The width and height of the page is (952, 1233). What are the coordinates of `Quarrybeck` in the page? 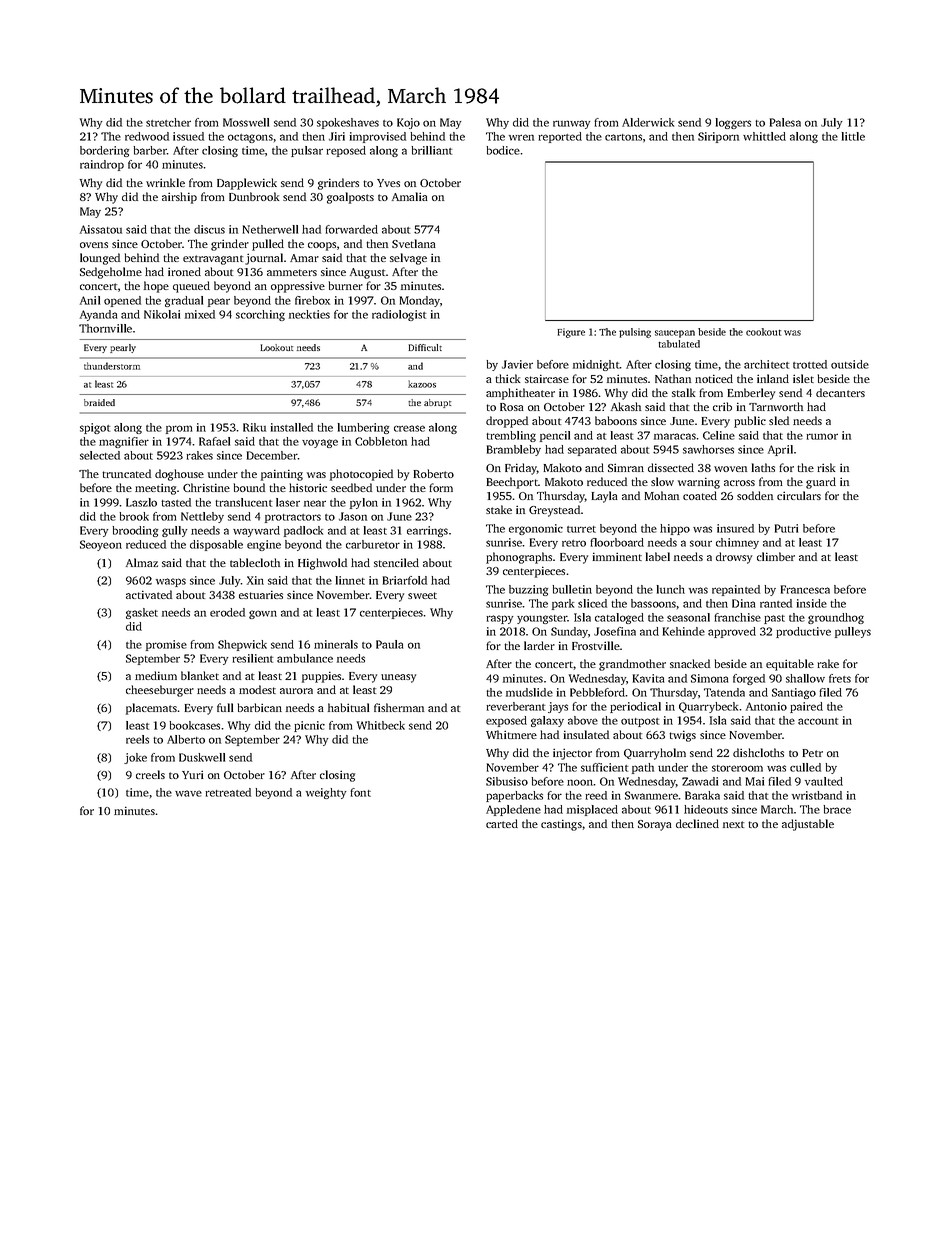 It's located at (708, 707).
